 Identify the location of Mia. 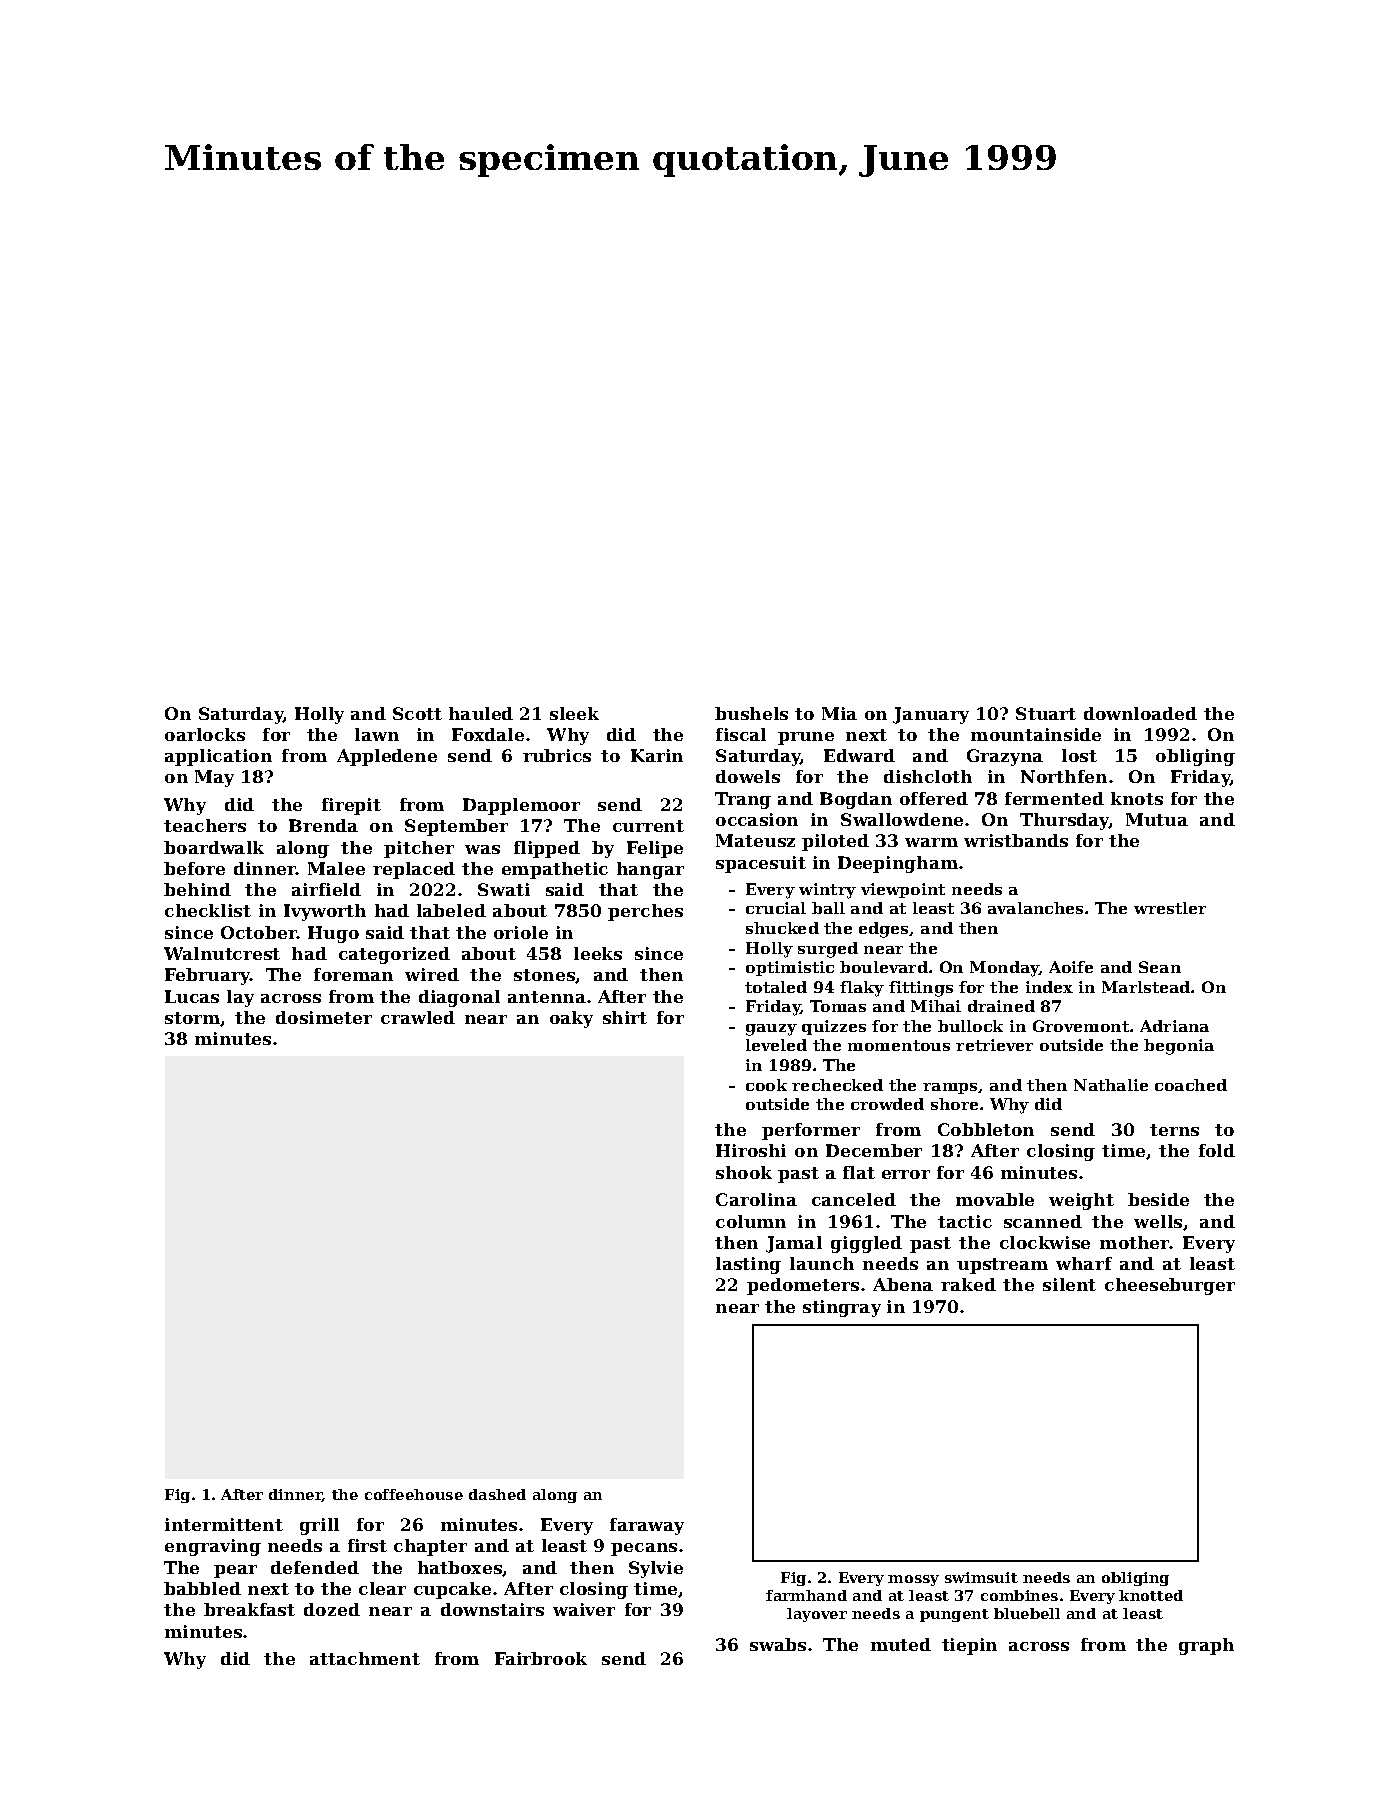
(839, 713).
